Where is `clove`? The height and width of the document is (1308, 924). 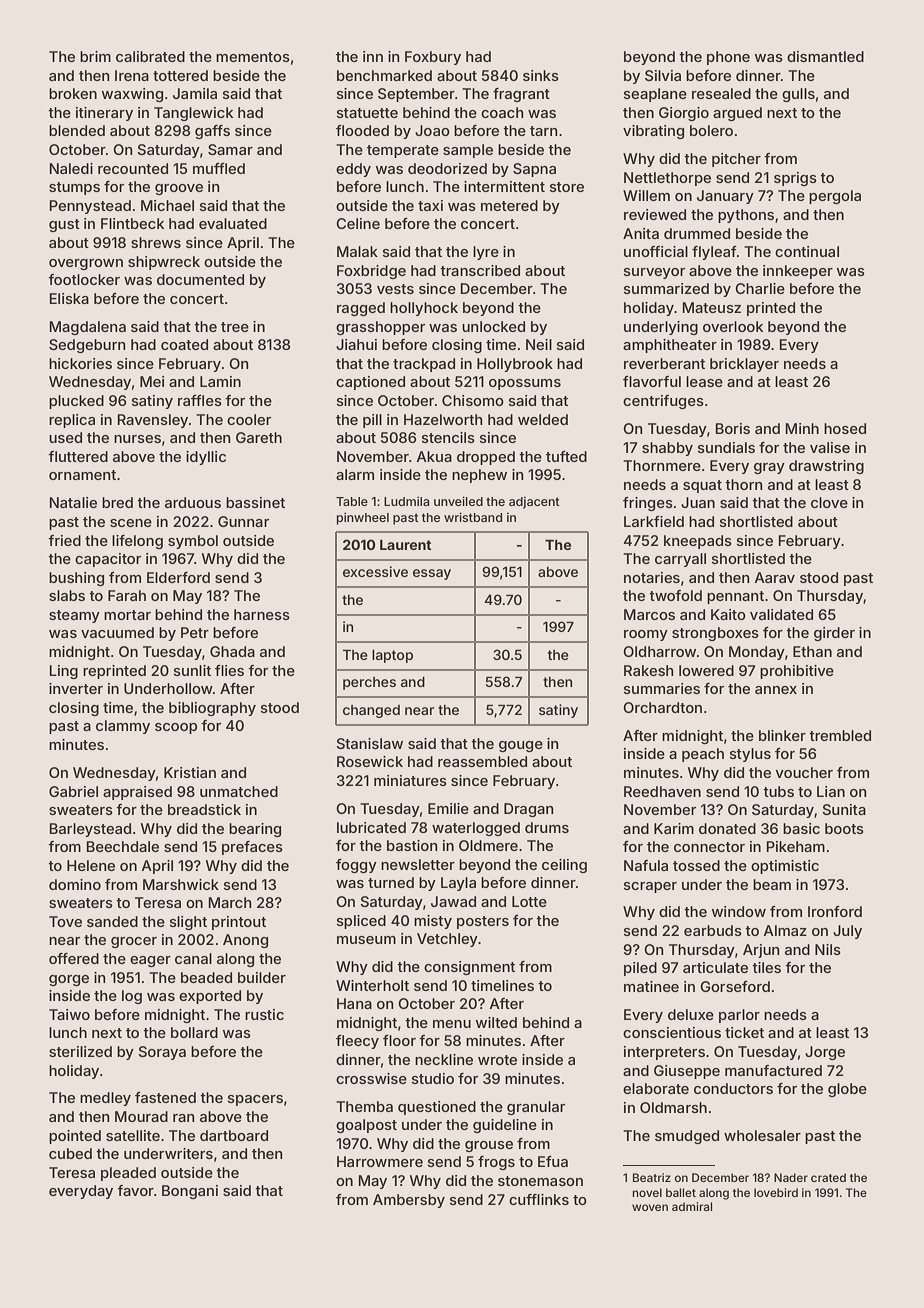 clove is located at coordinates (829, 502).
